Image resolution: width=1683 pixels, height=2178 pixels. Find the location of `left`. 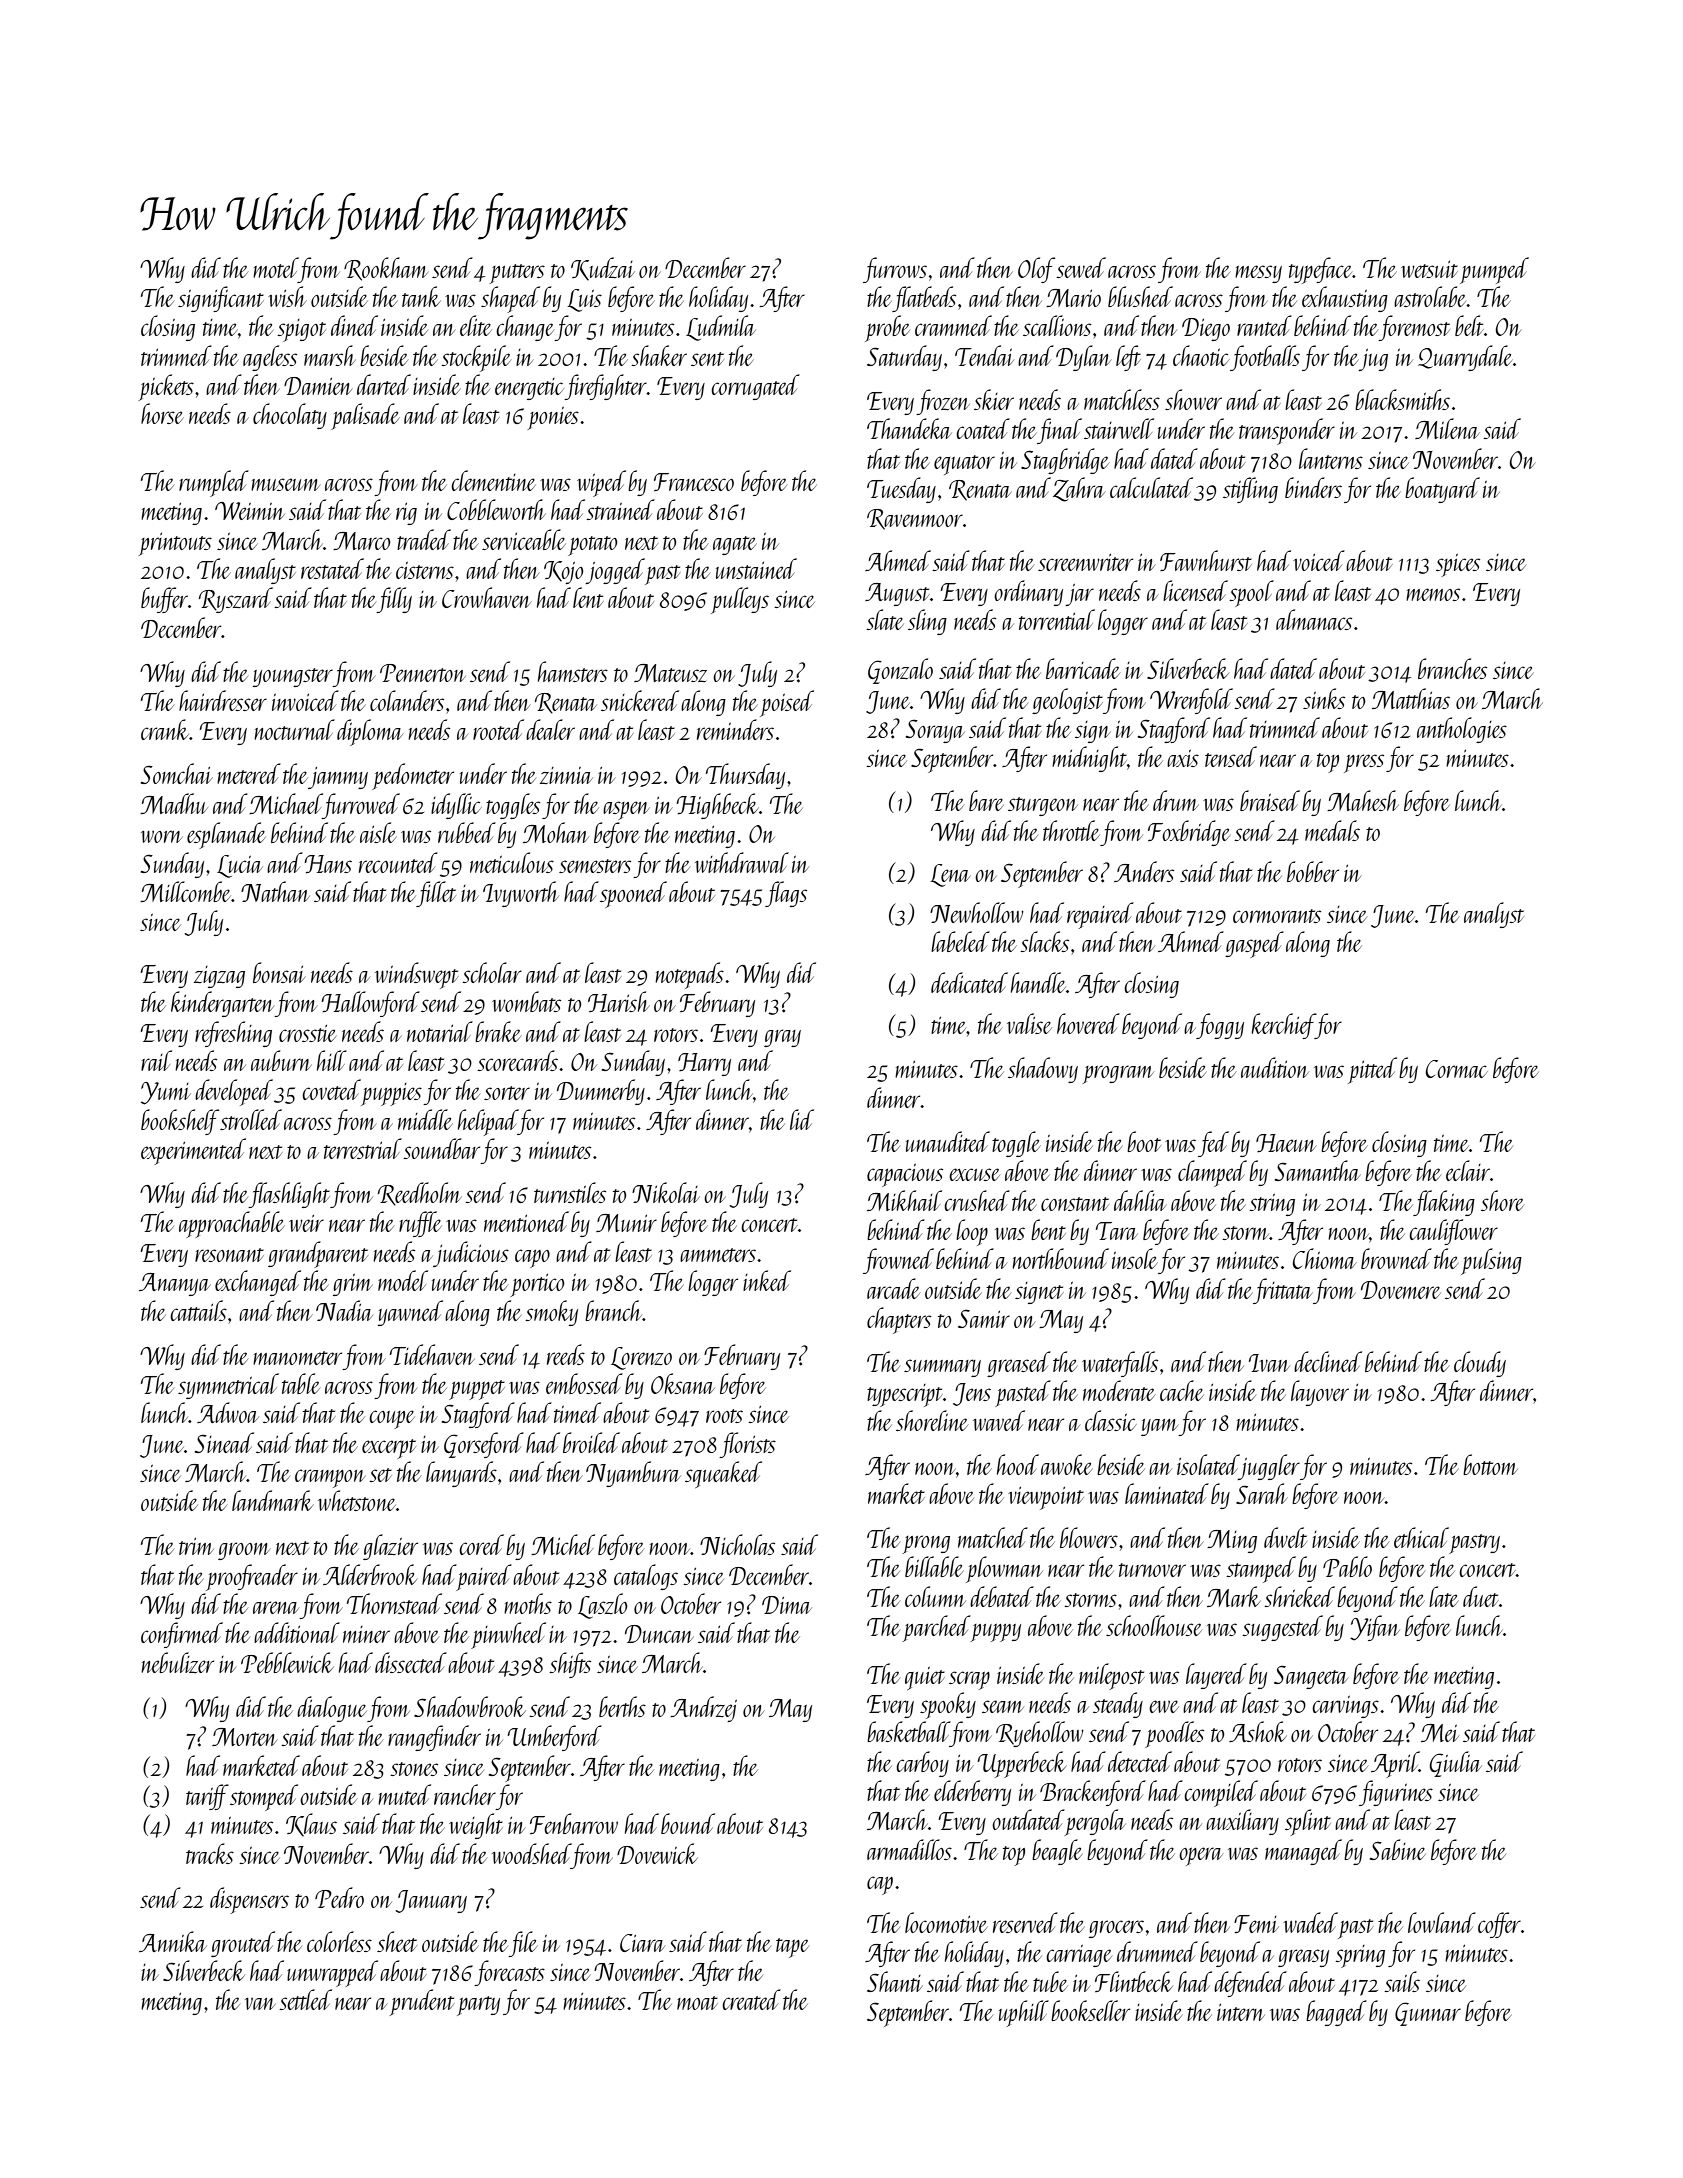

left is located at coordinates (1128, 358).
